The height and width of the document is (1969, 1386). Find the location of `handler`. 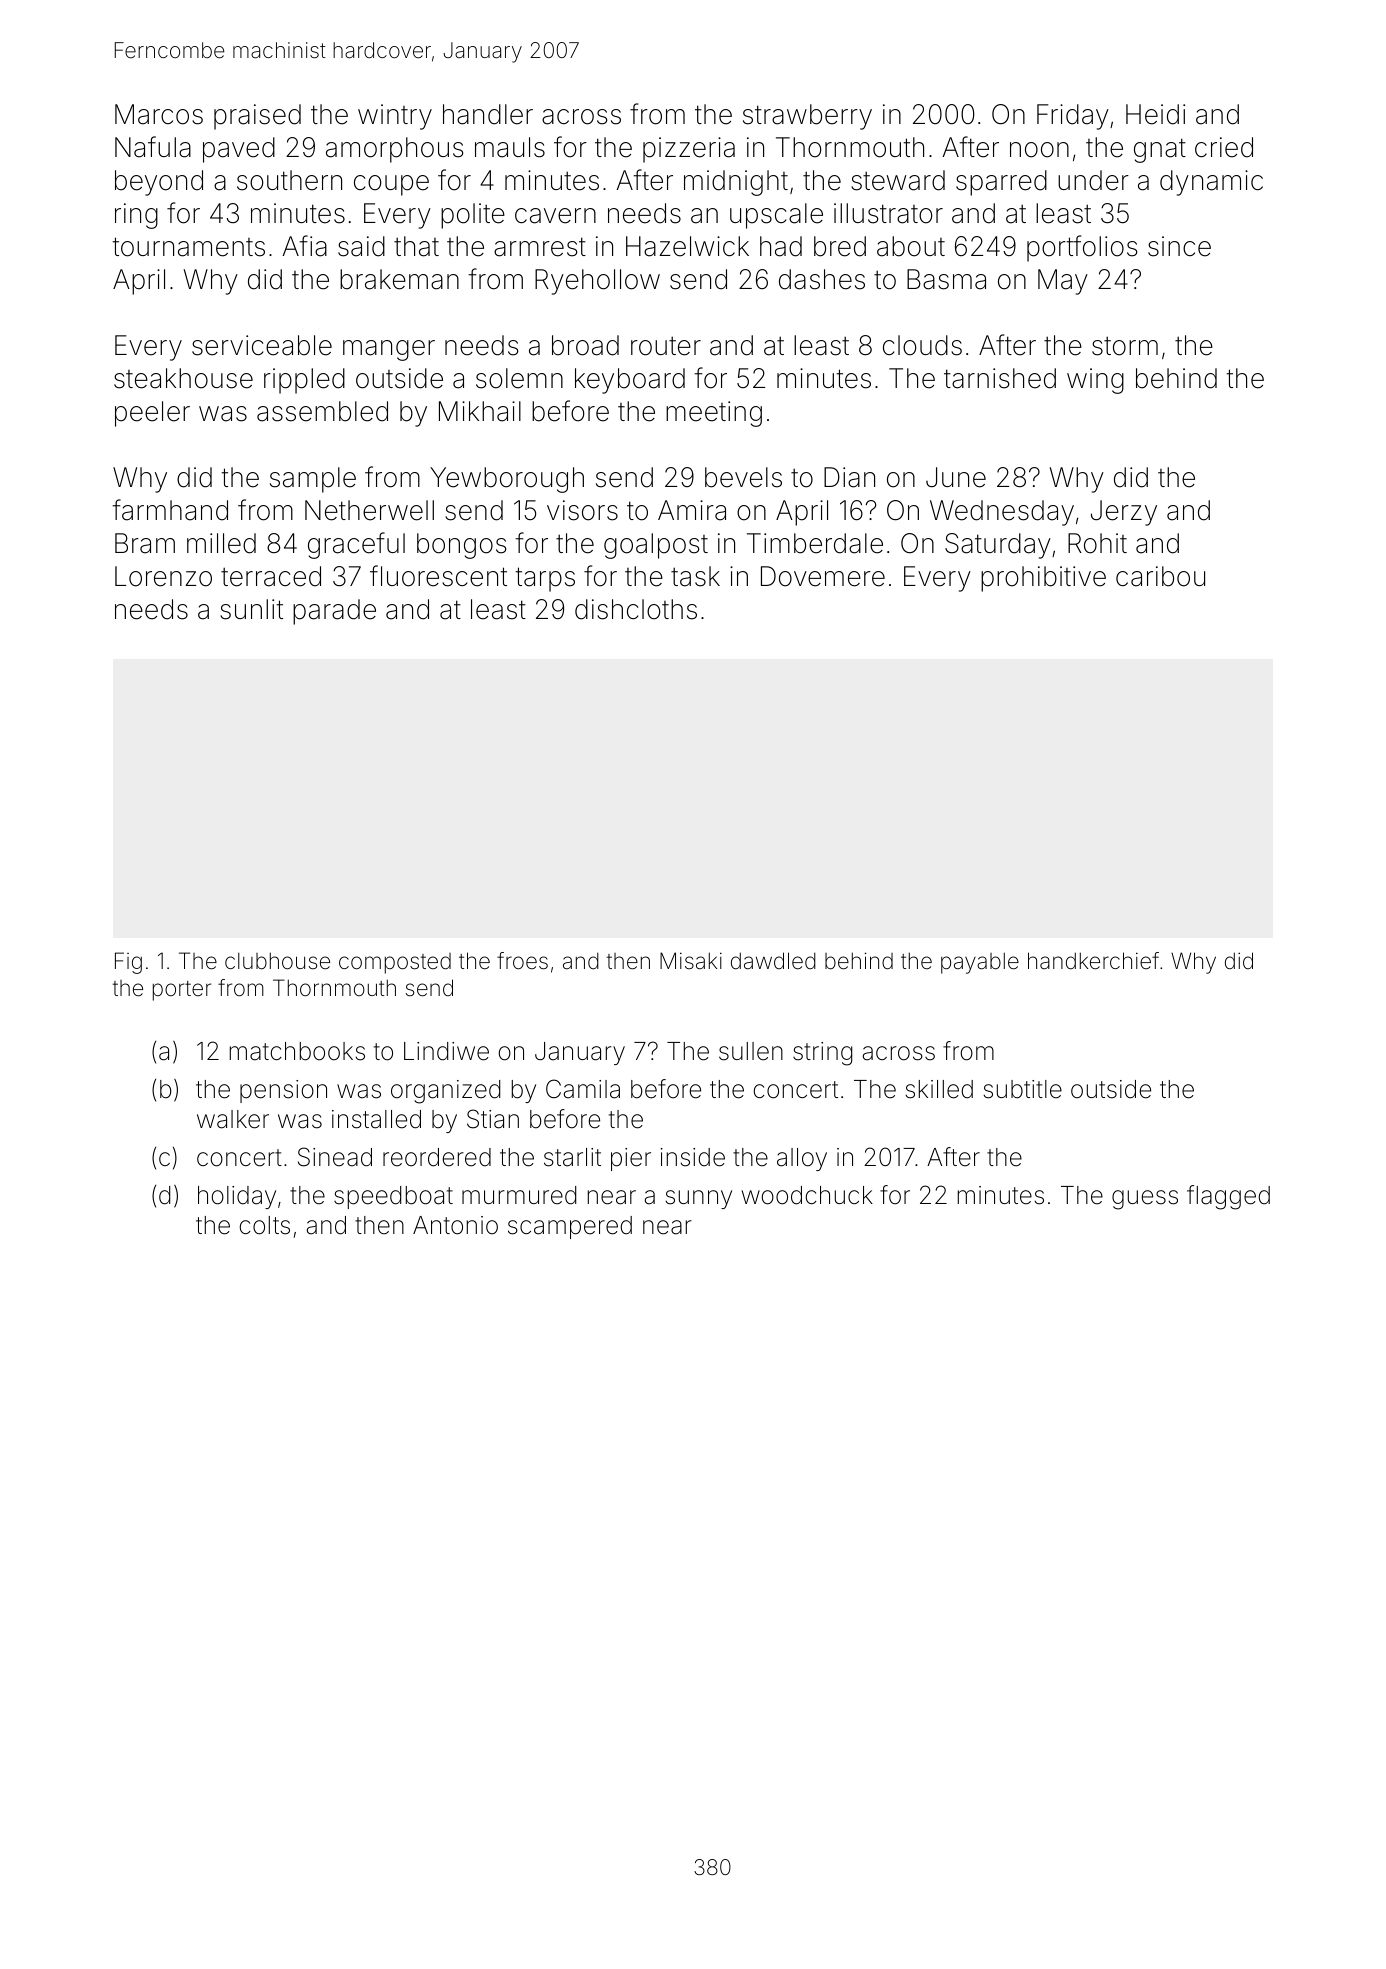

handler is located at coordinates (488, 114).
